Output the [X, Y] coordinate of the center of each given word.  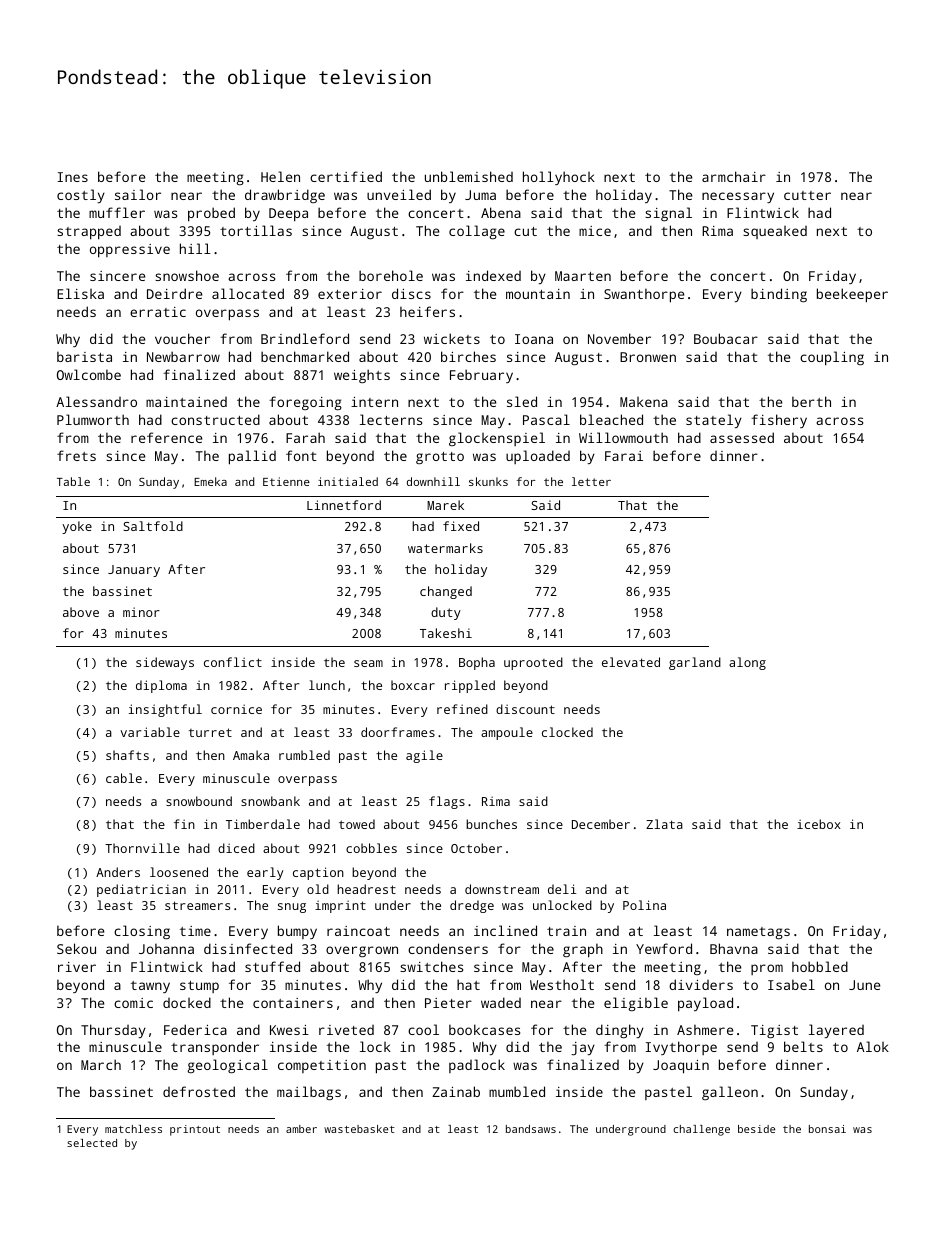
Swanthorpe [644, 296]
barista [84, 356]
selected [92, 1143]
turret [210, 732]
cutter [807, 195]
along [747, 663]
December [601, 824]
